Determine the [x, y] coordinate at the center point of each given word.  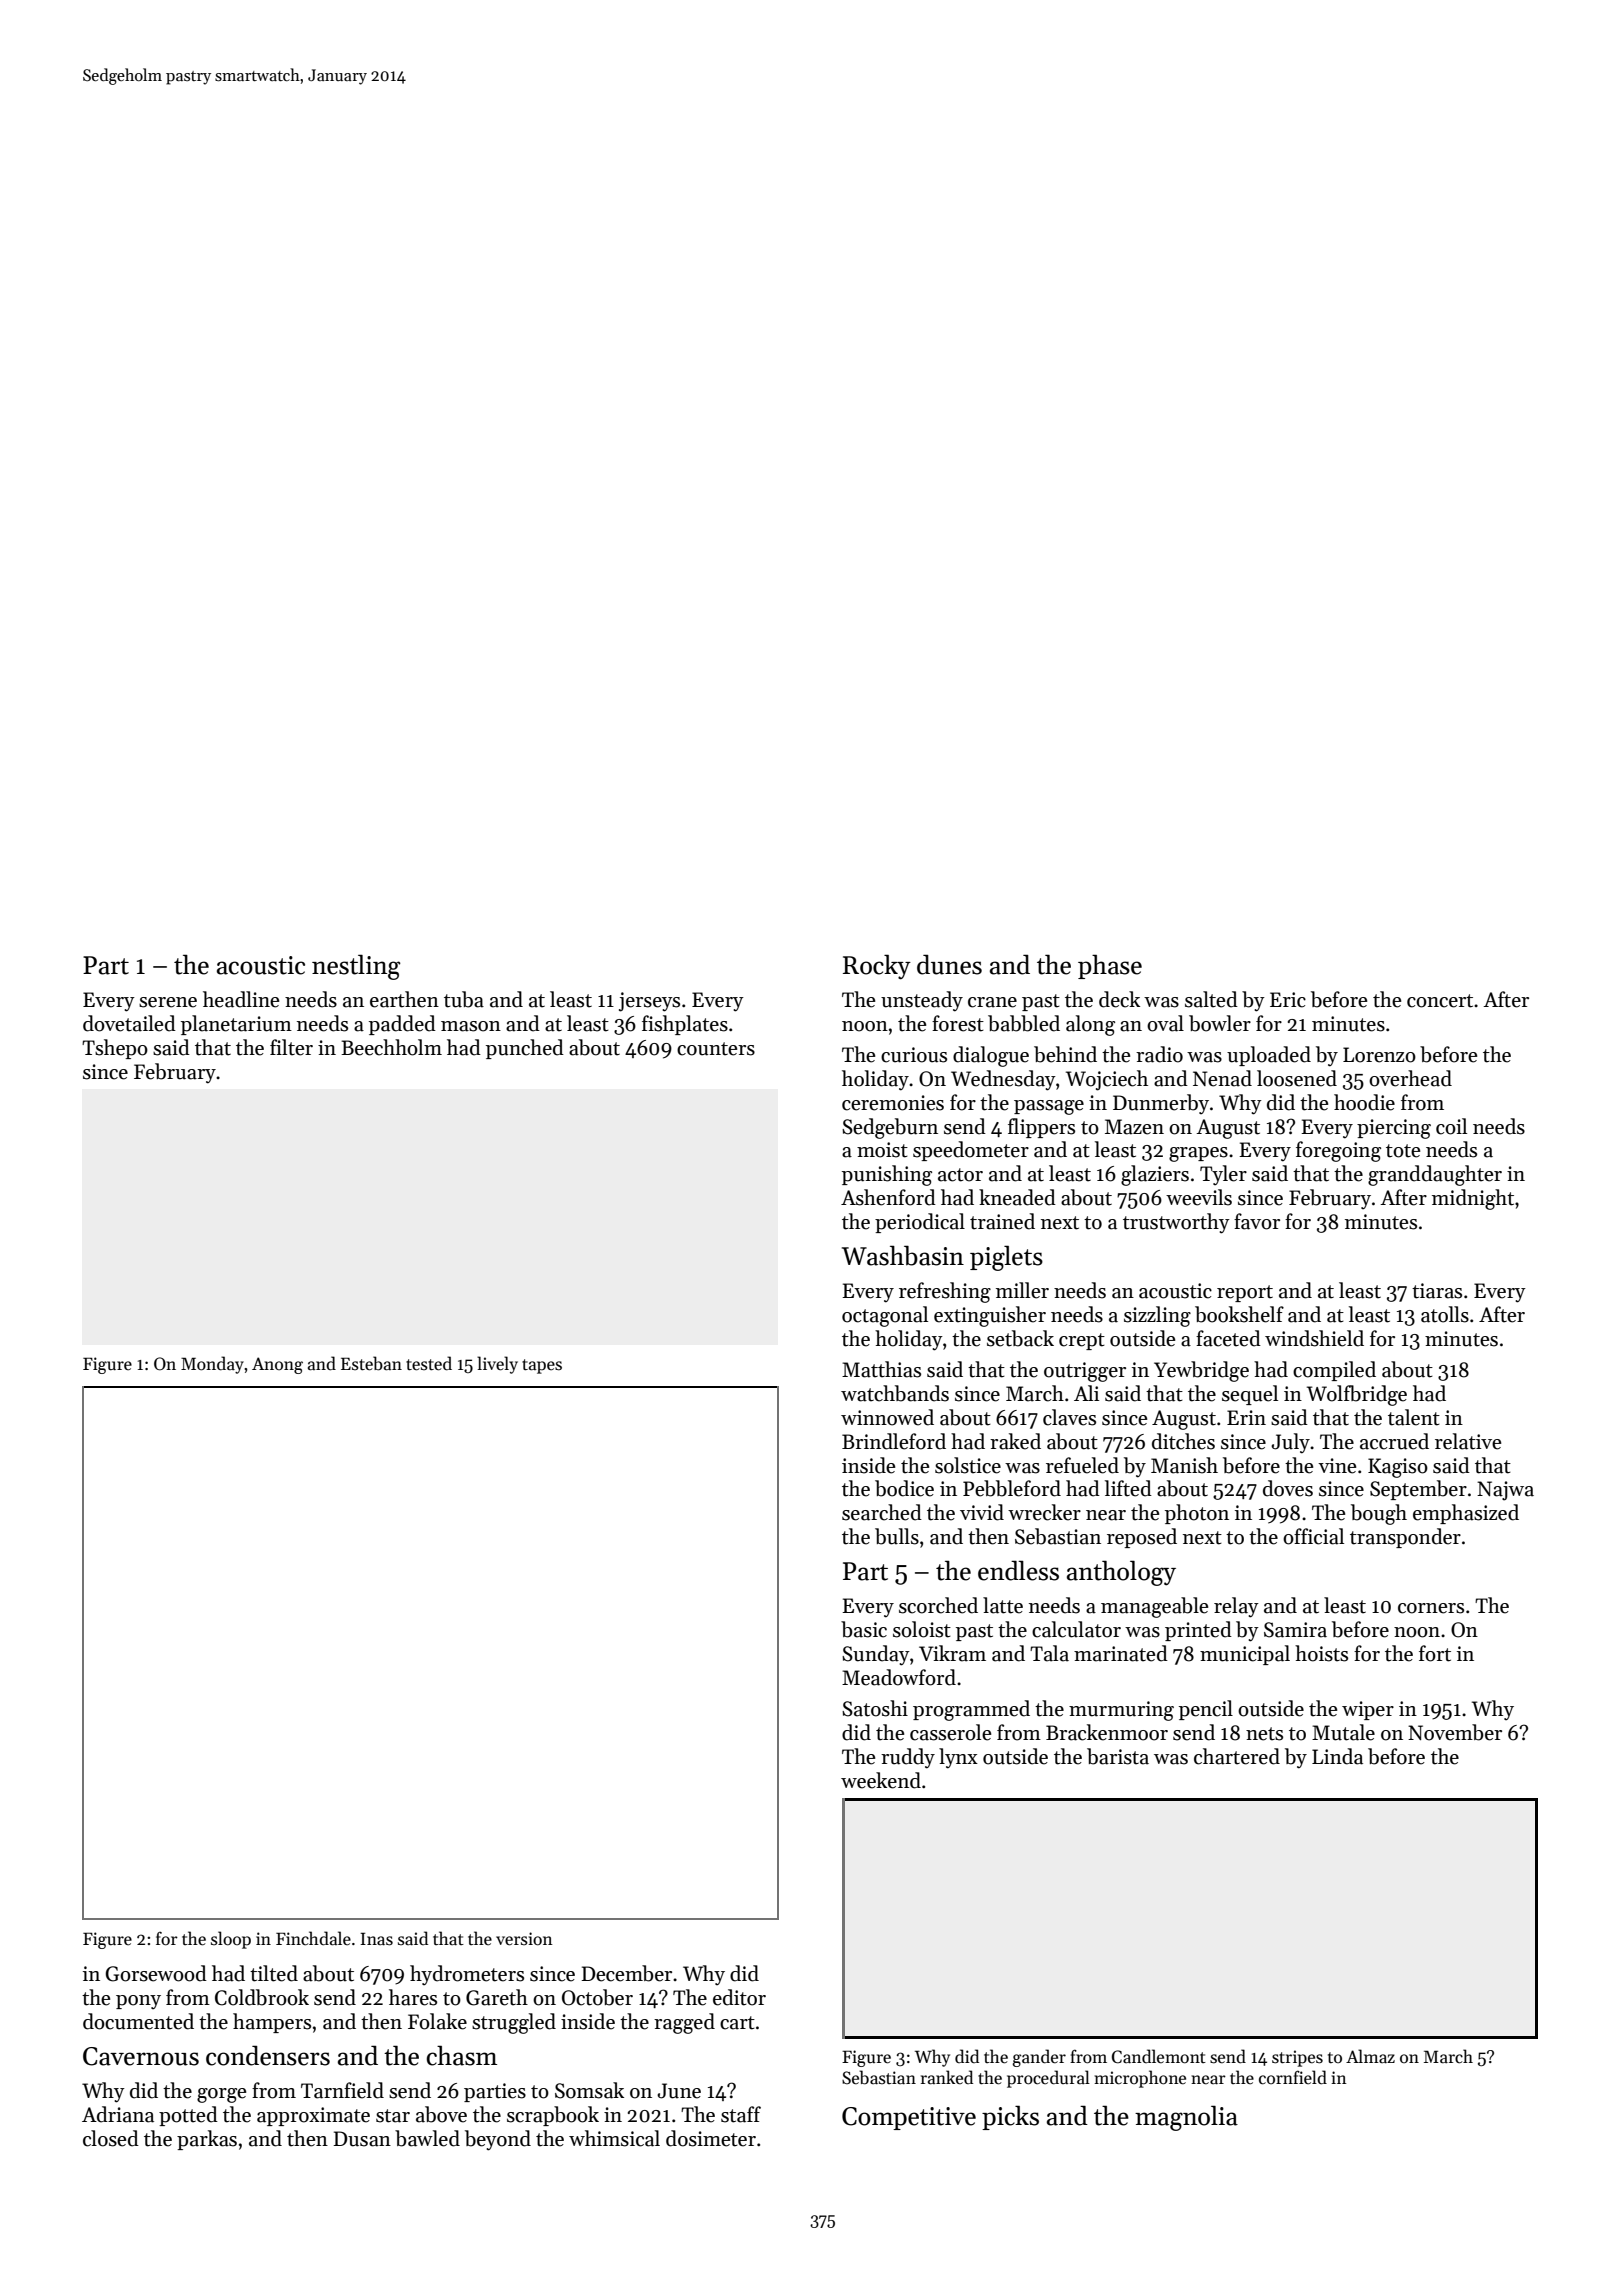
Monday [212, 1365]
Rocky [877, 967]
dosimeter [711, 2138]
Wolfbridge [1357, 1395]
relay [1236, 1607]
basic [864, 1629]
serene [168, 1002]
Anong [277, 1365]
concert [1440, 1001]
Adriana [118, 2114]
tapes [542, 1366]
